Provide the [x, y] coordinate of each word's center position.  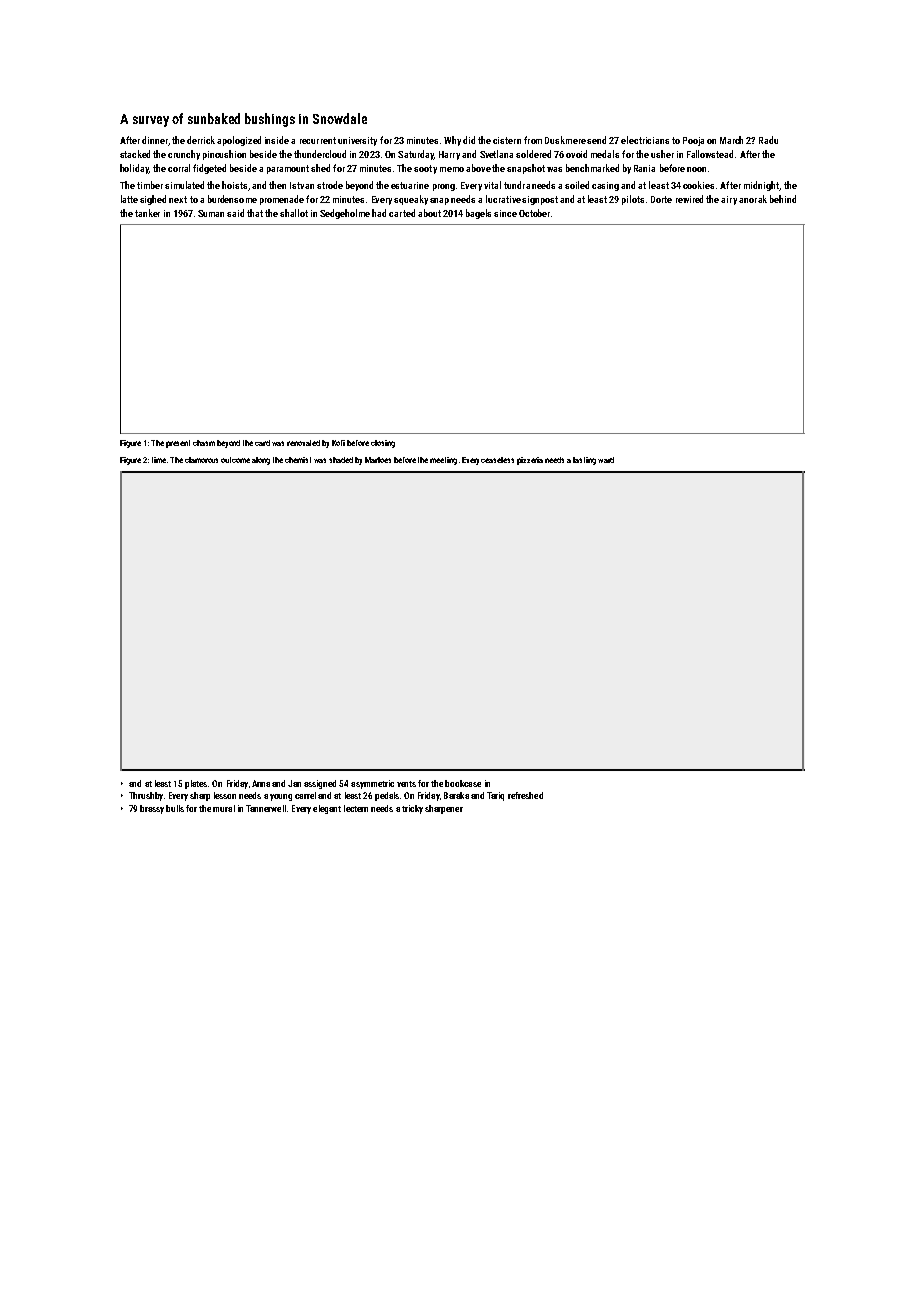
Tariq [495, 796]
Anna [261, 783]
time [159, 460]
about [429, 213]
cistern [507, 140]
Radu [768, 140]
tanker [147, 213]
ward [606, 460]
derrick [201, 140]
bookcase [463, 783]
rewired [689, 199]
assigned [320, 784]
